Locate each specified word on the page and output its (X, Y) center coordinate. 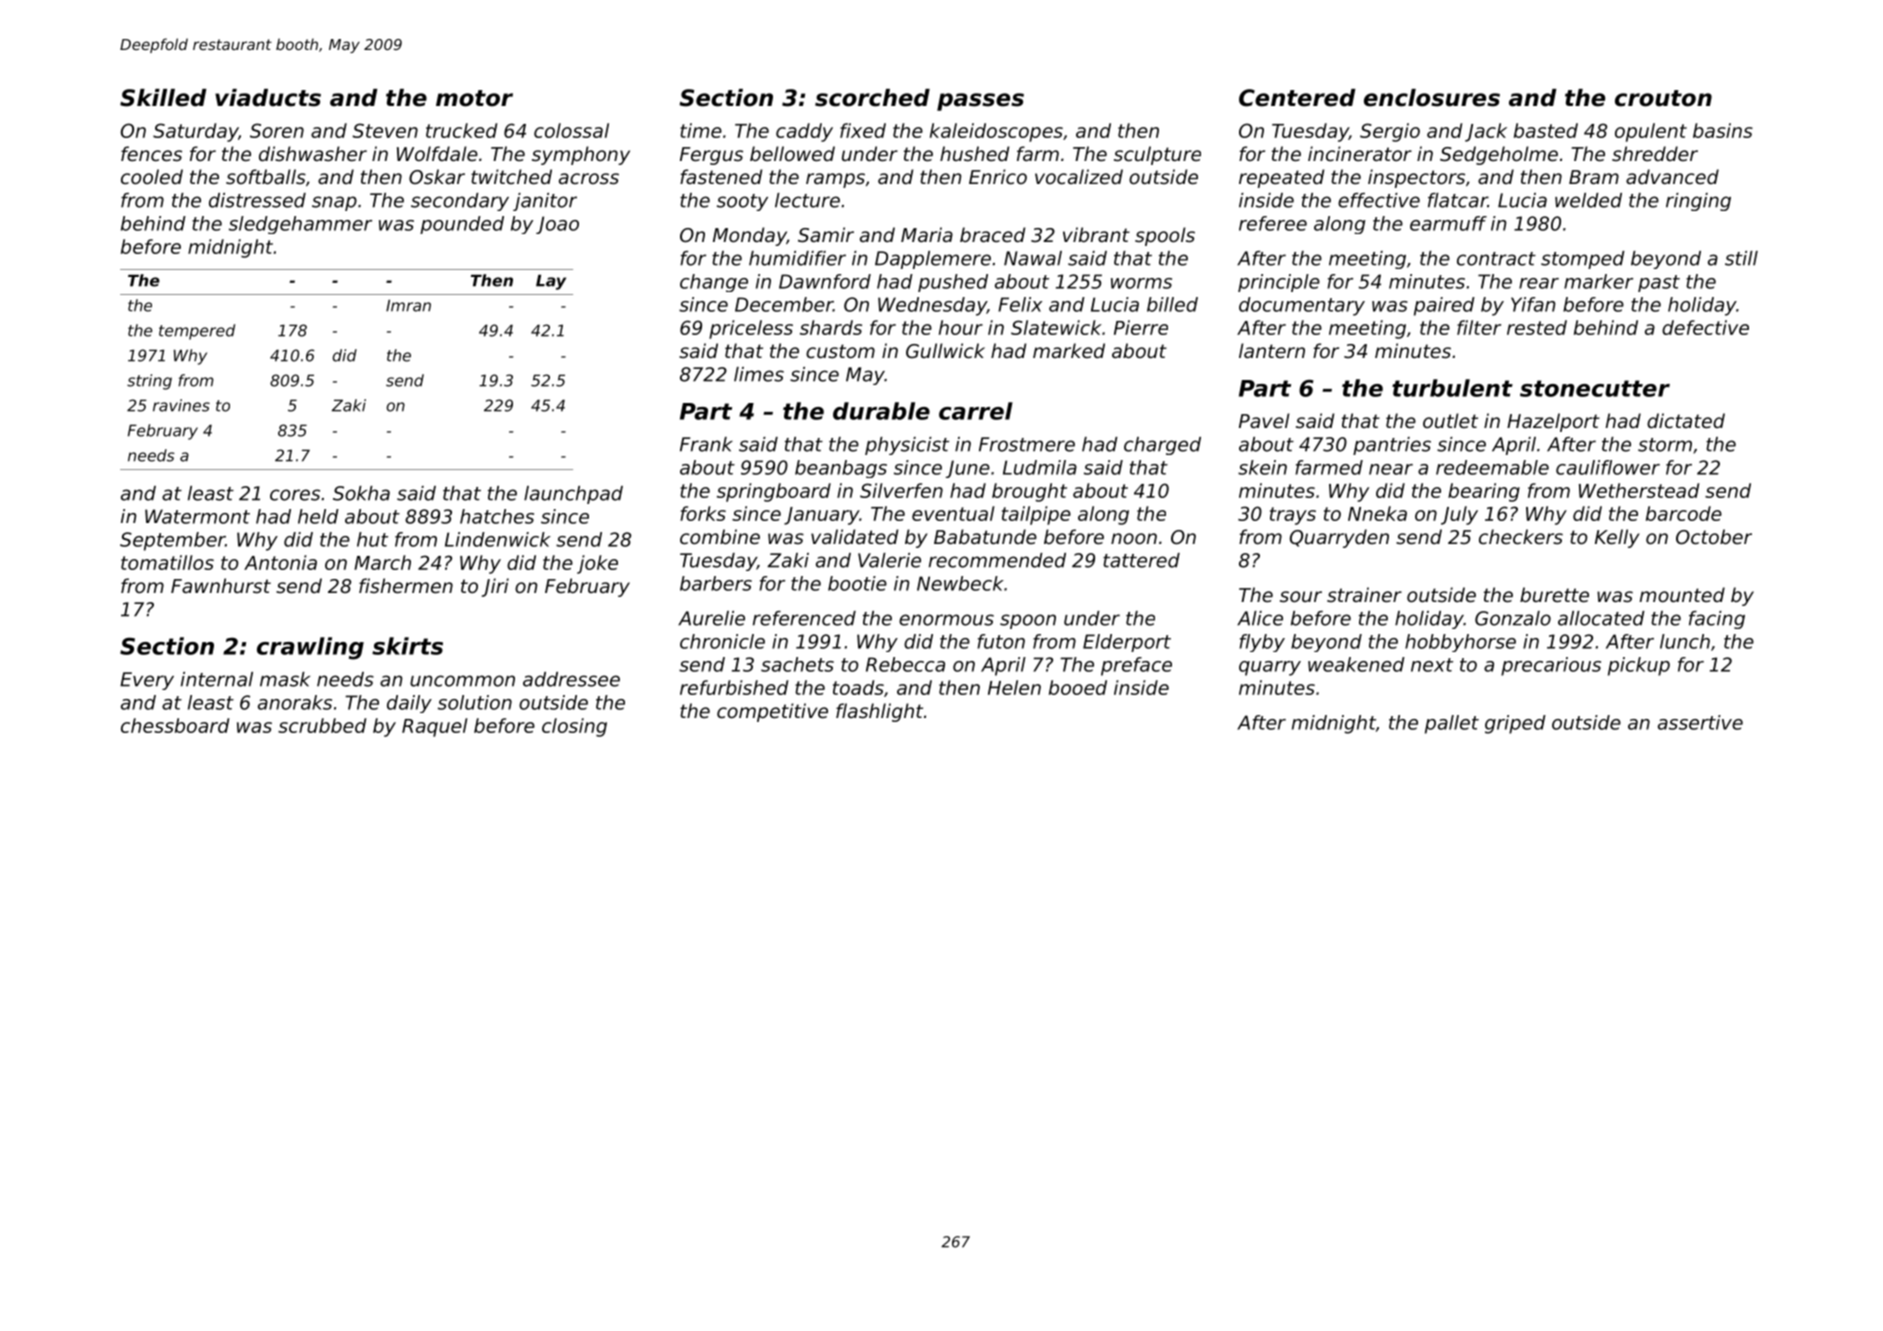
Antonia (280, 562)
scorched (872, 98)
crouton (1663, 98)
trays (1293, 516)
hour (961, 327)
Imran (408, 305)
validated (854, 536)
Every (147, 681)
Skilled (163, 98)
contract (1496, 259)
